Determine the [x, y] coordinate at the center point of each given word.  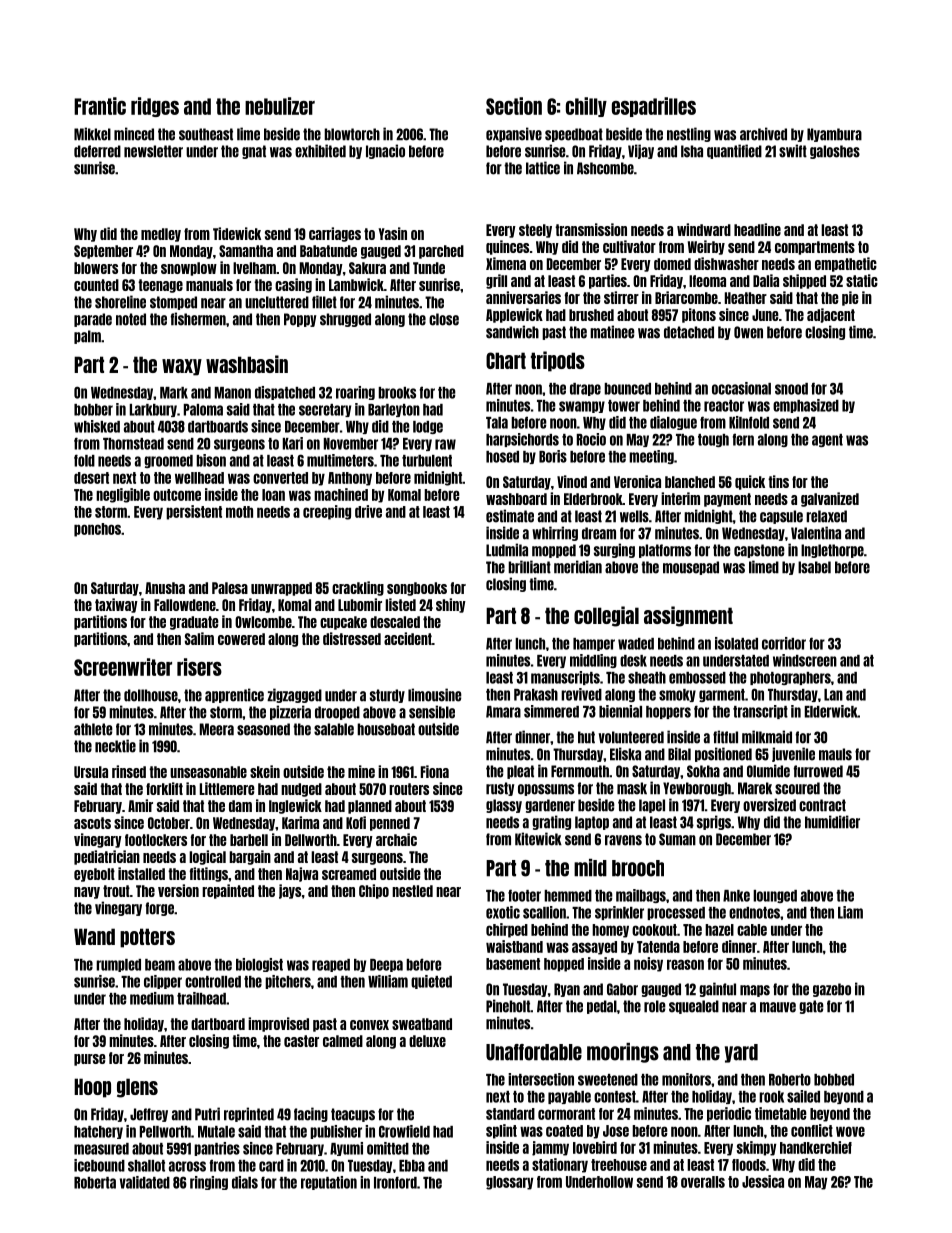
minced [134, 134]
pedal [602, 1007]
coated [564, 1131]
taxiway [116, 605]
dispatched [285, 393]
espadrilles [654, 107]
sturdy [387, 696]
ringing [209, 1183]
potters [147, 938]
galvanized [830, 499]
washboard [516, 499]
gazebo [832, 990]
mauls [835, 754]
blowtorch [352, 134]
